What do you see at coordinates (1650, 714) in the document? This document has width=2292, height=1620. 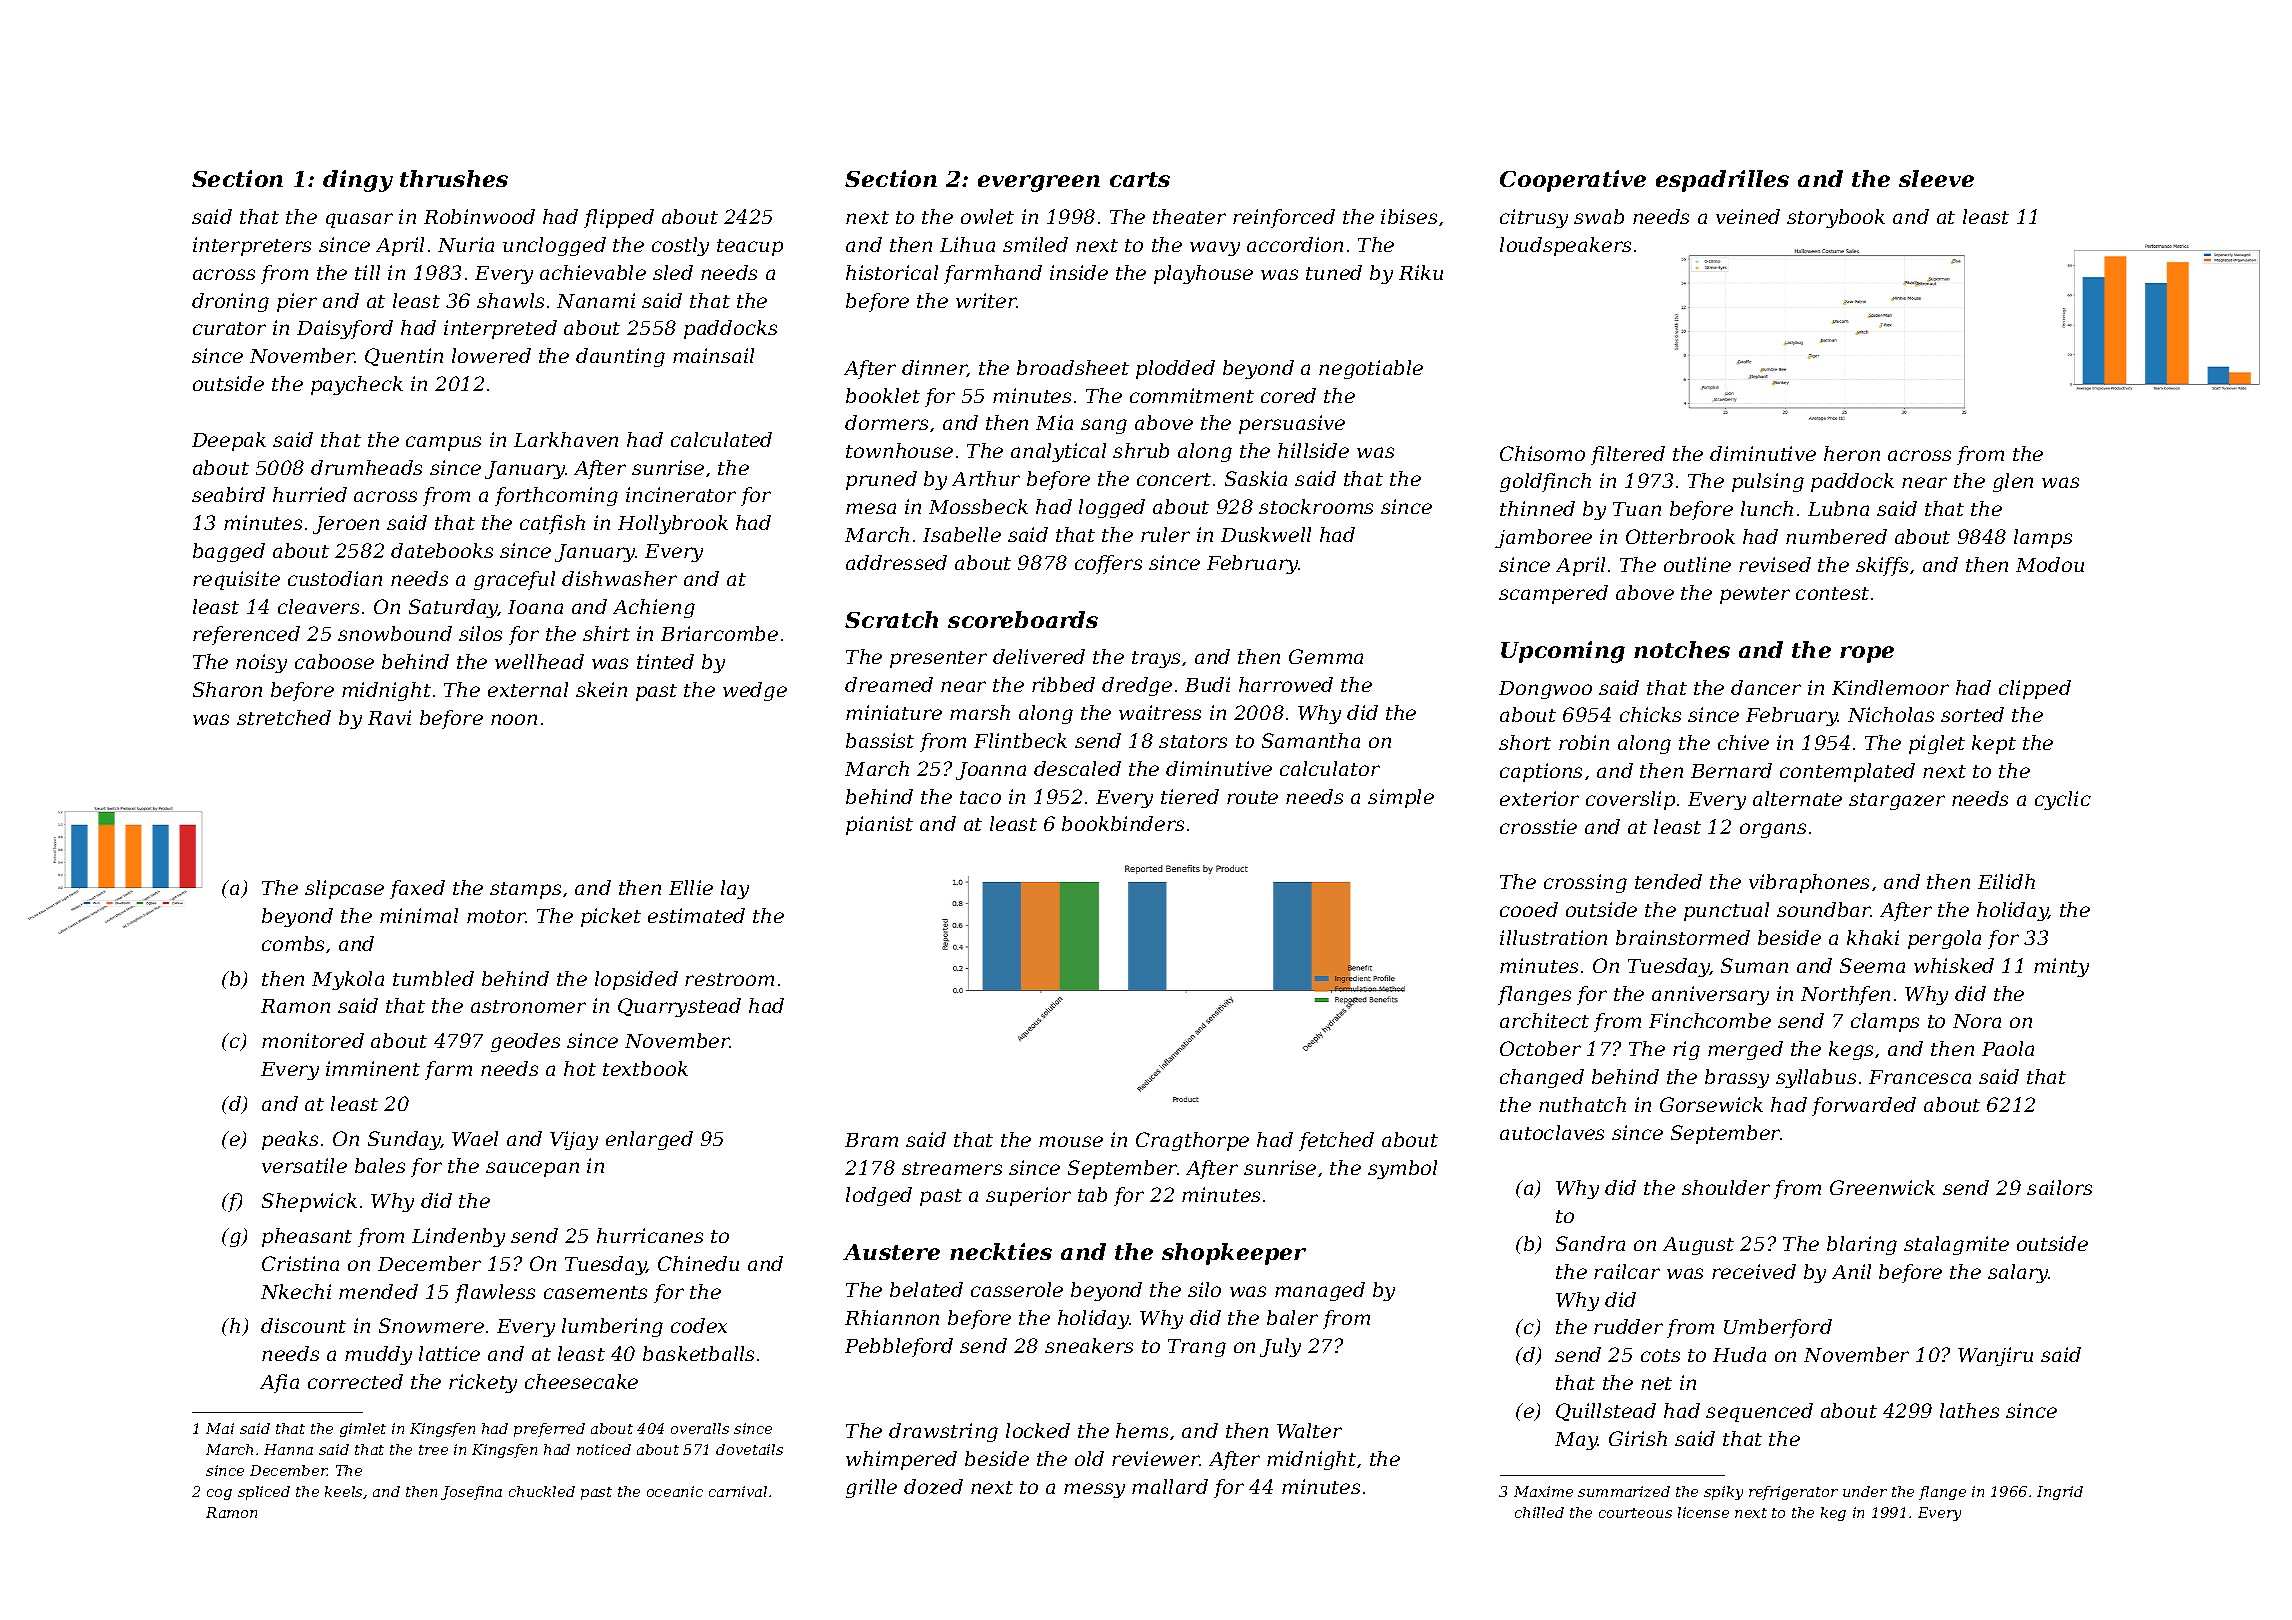 I see `chicks` at bounding box center [1650, 714].
